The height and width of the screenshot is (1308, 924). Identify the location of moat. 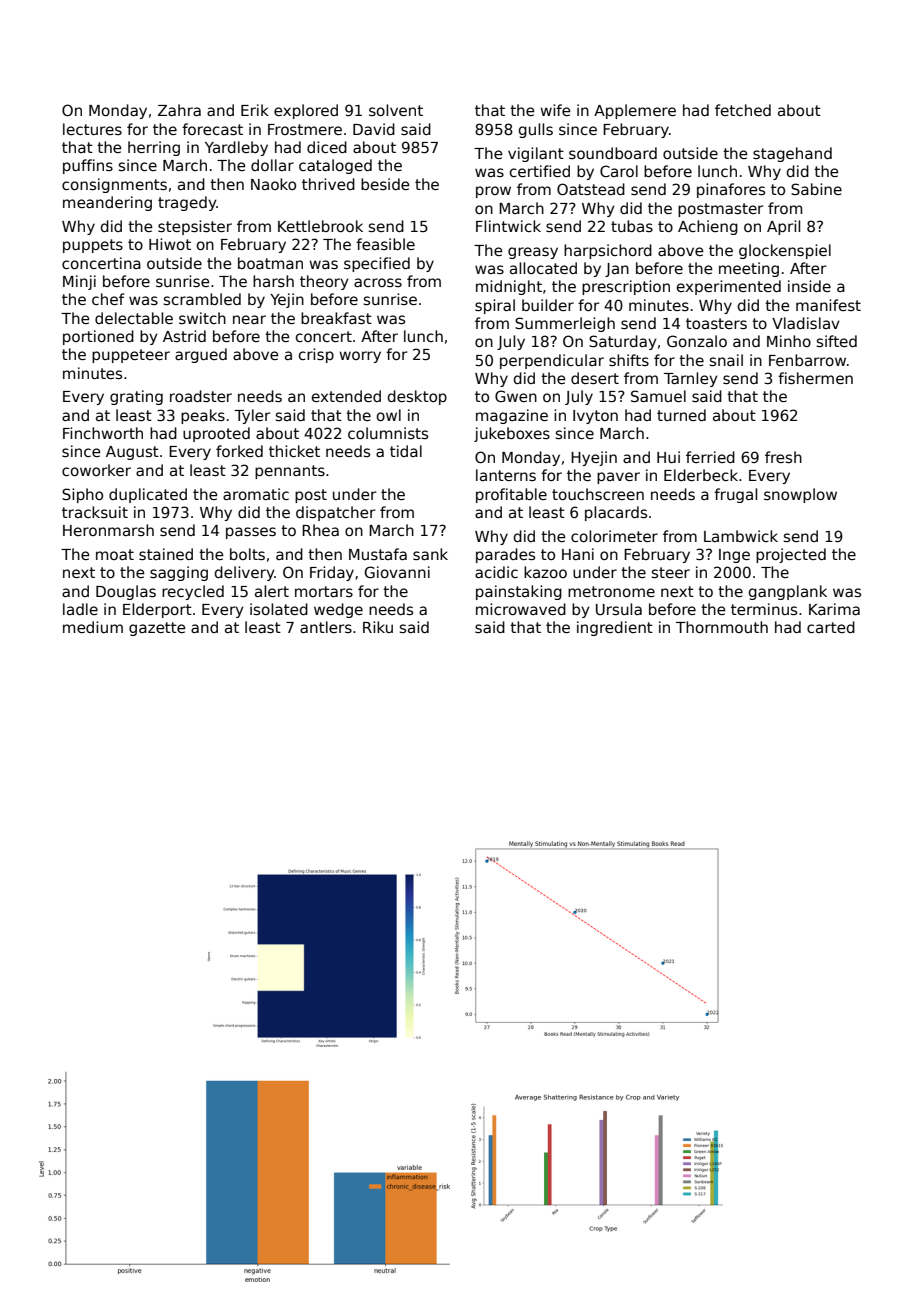
(115, 554).
